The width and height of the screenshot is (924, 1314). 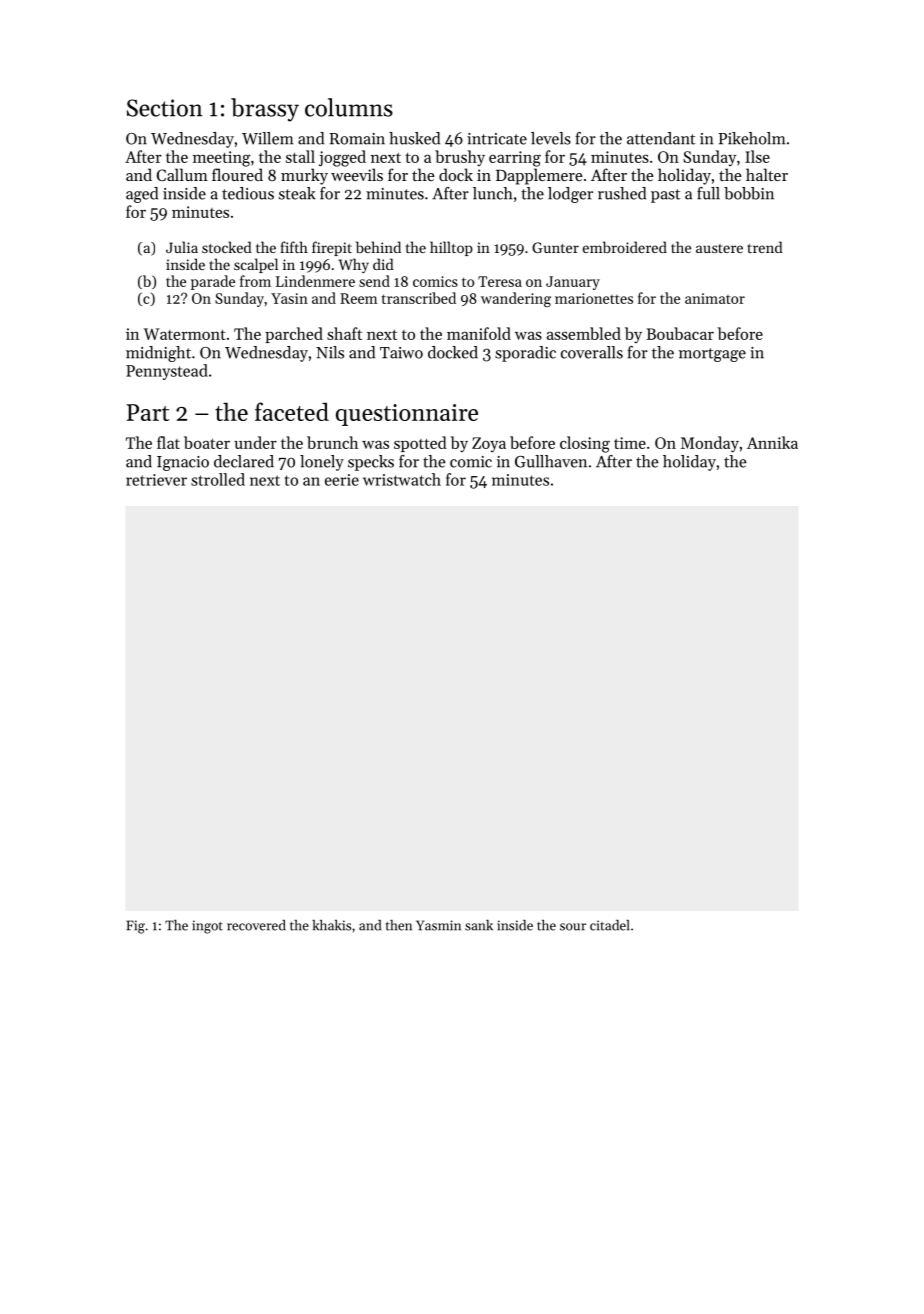 I want to click on brushy, so click(x=460, y=158).
